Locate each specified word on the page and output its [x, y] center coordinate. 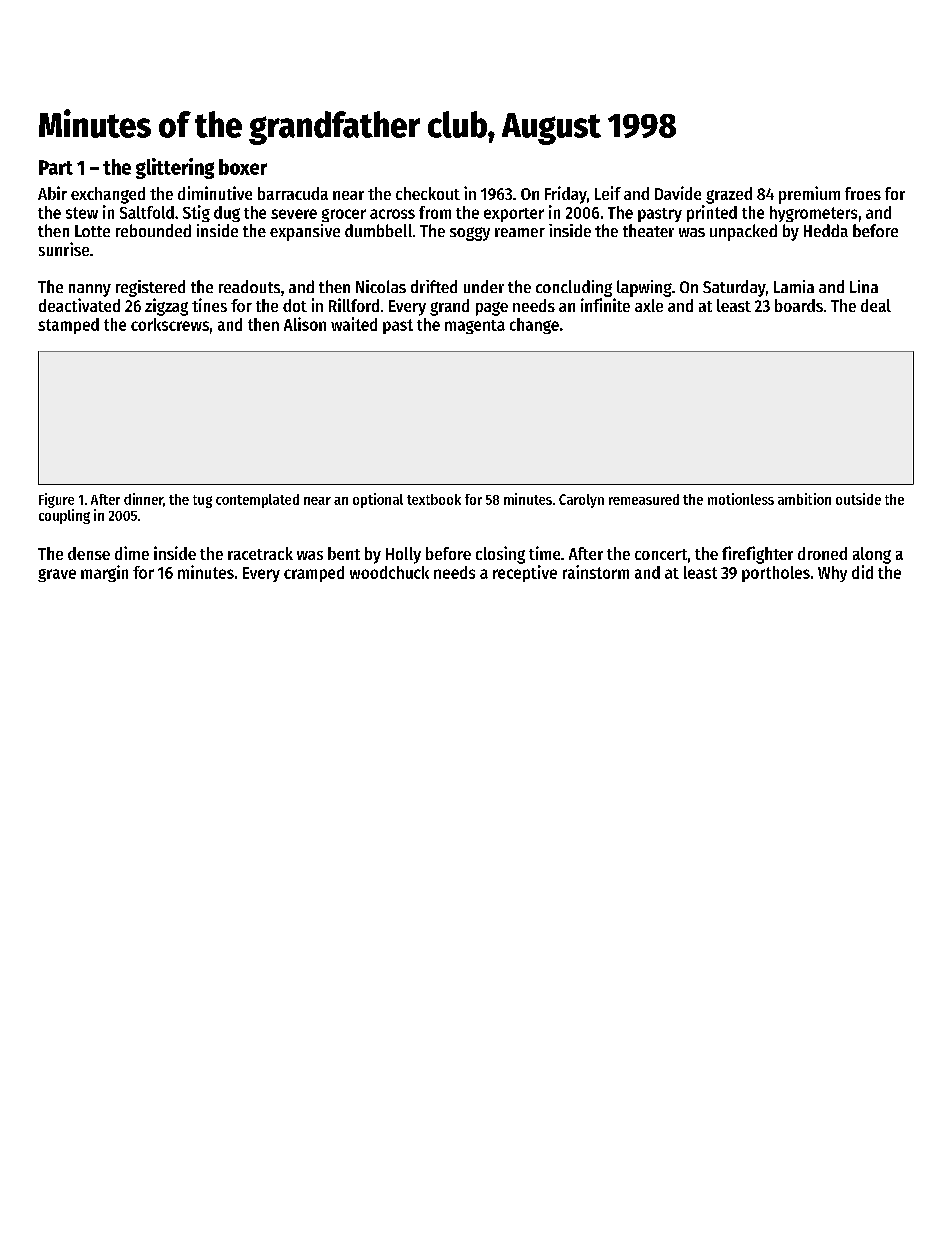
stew [82, 213]
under [484, 286]
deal [876, 305]
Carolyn [581, 501]
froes [863, 193]
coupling [64, 516]
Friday [566, 195]
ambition [804, 499]
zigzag [166, 307]
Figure [56, 500]
